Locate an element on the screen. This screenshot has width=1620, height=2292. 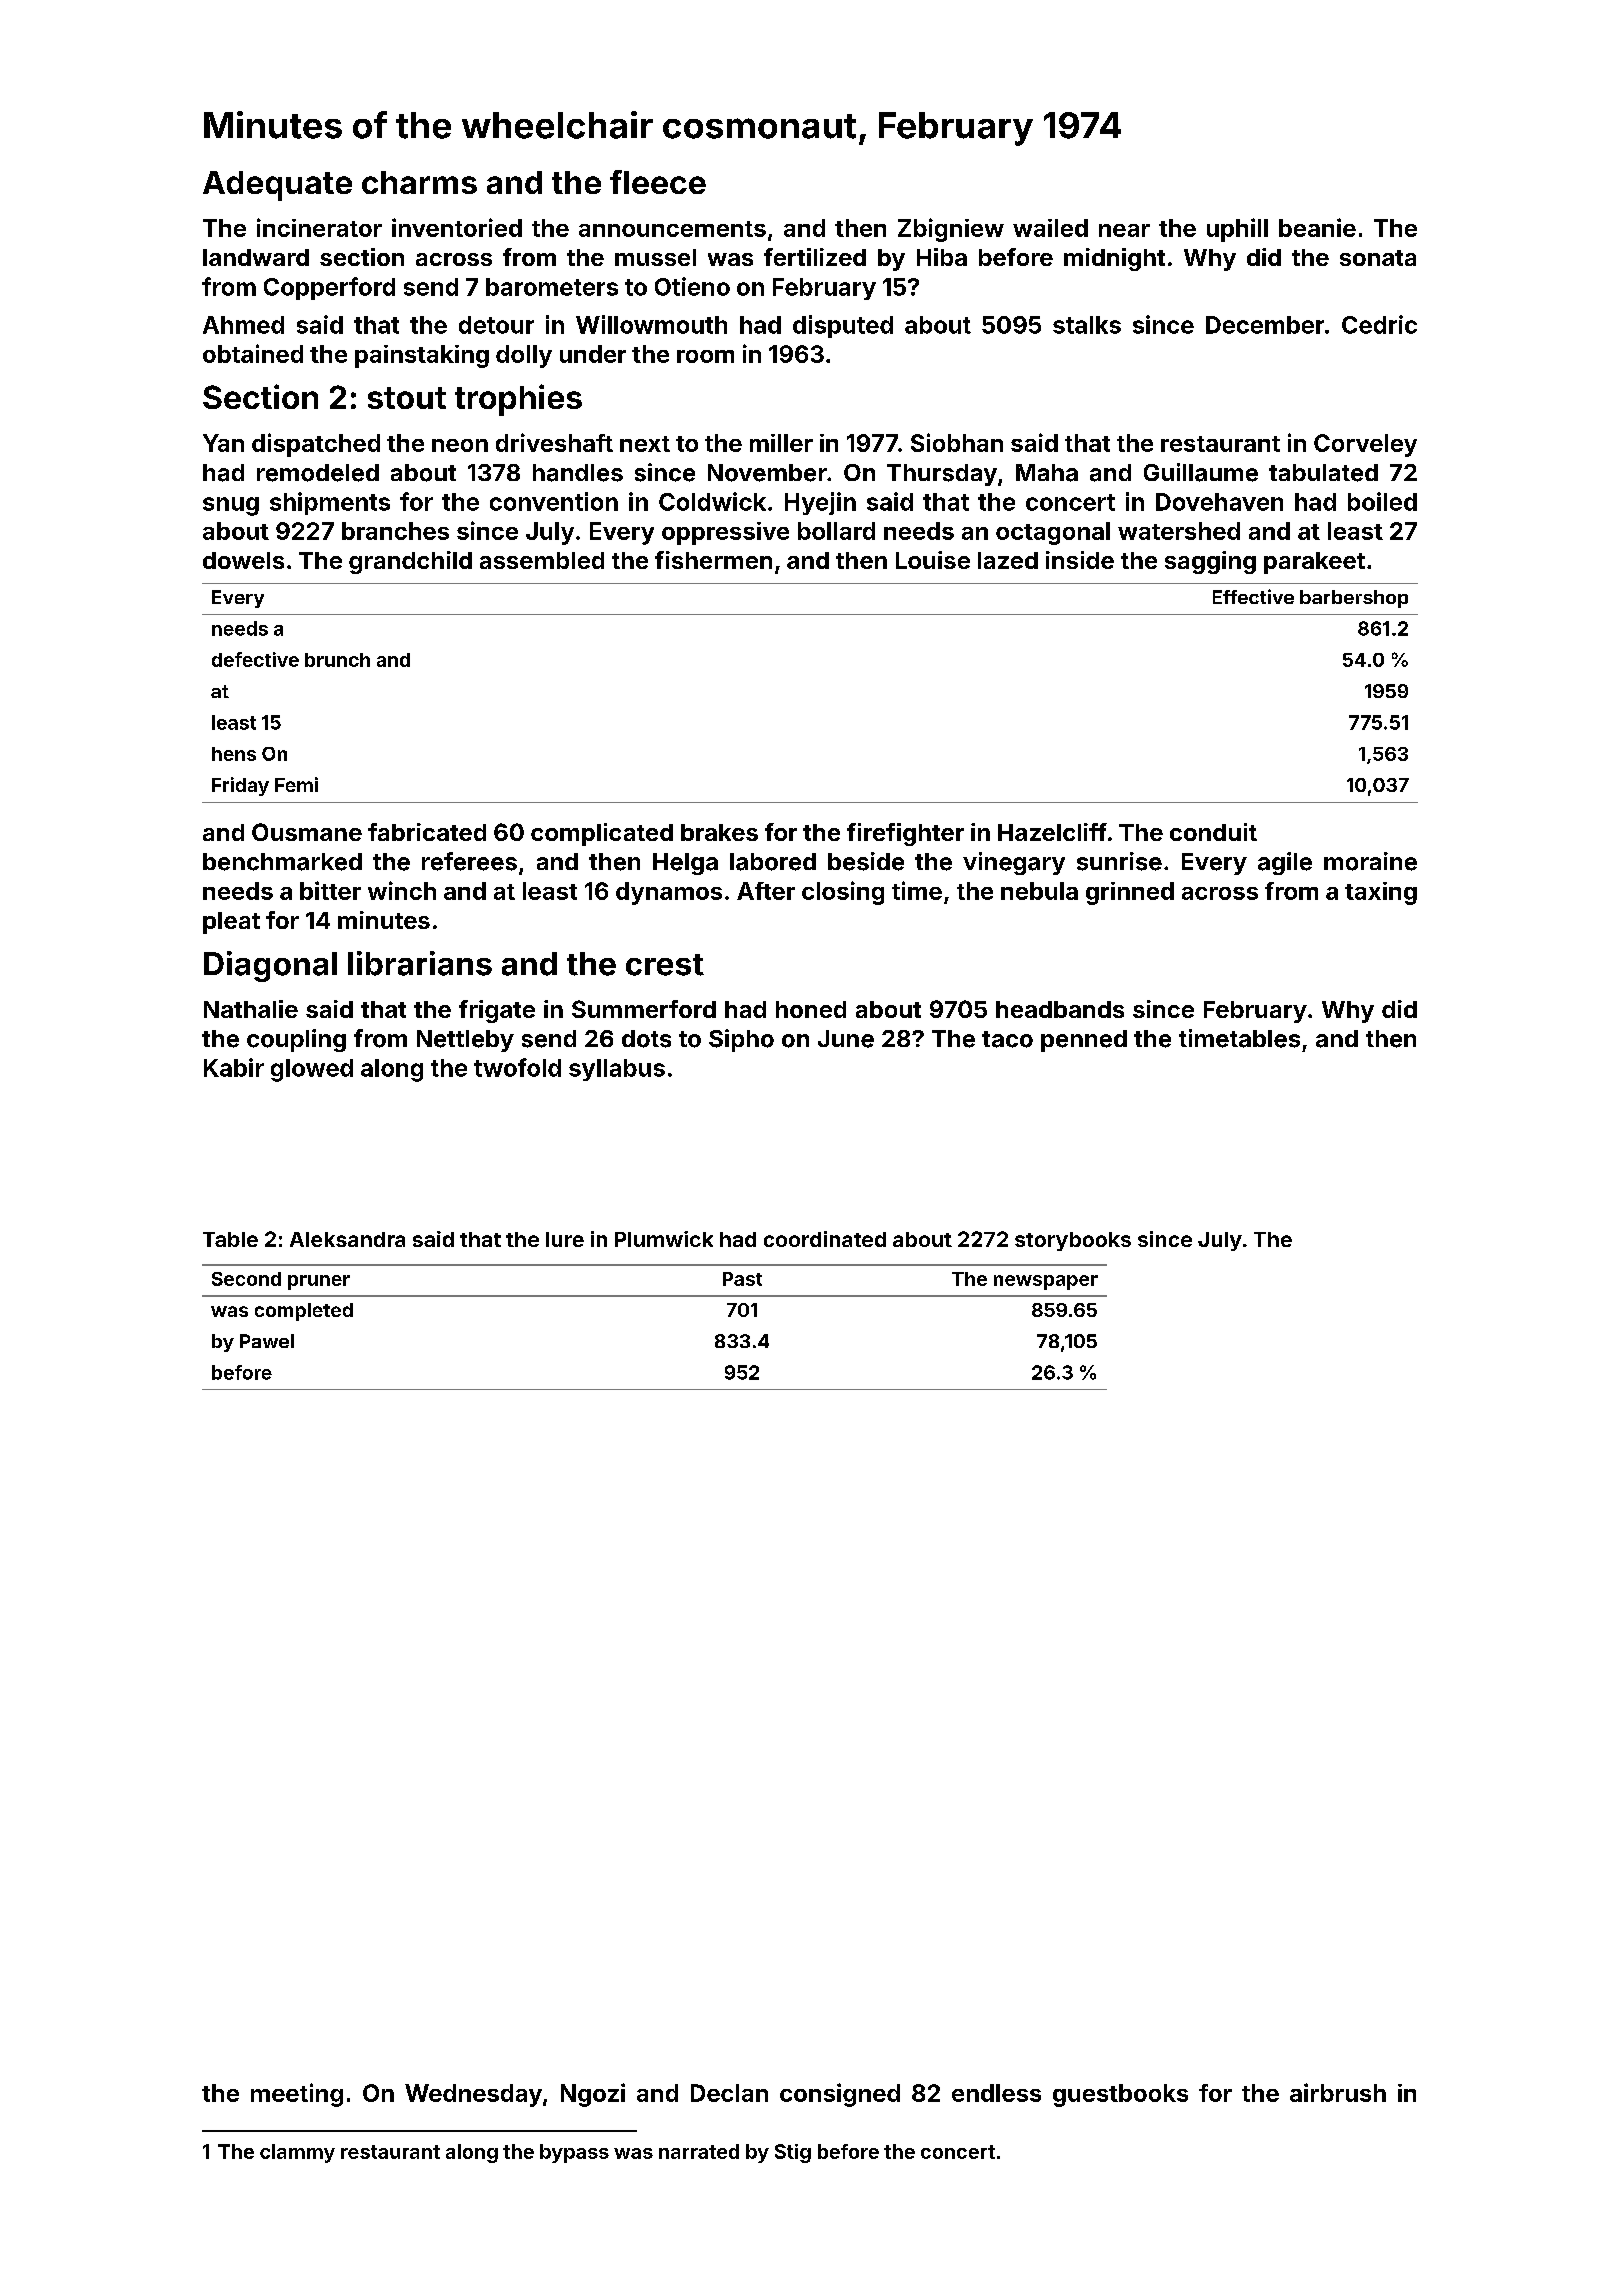
fleece is located at coordinates (658, 182).
